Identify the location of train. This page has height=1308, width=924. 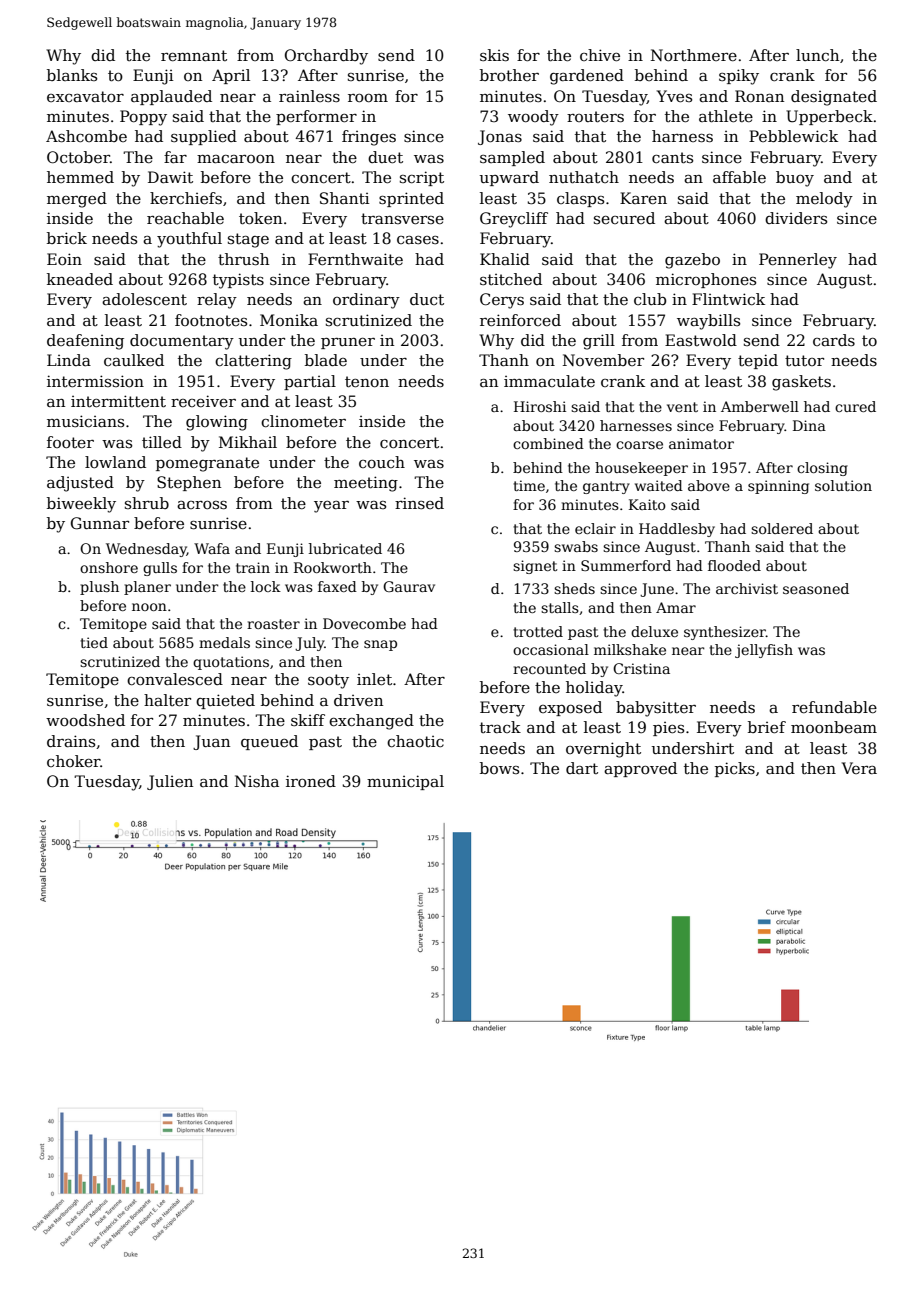
(253, 567).
